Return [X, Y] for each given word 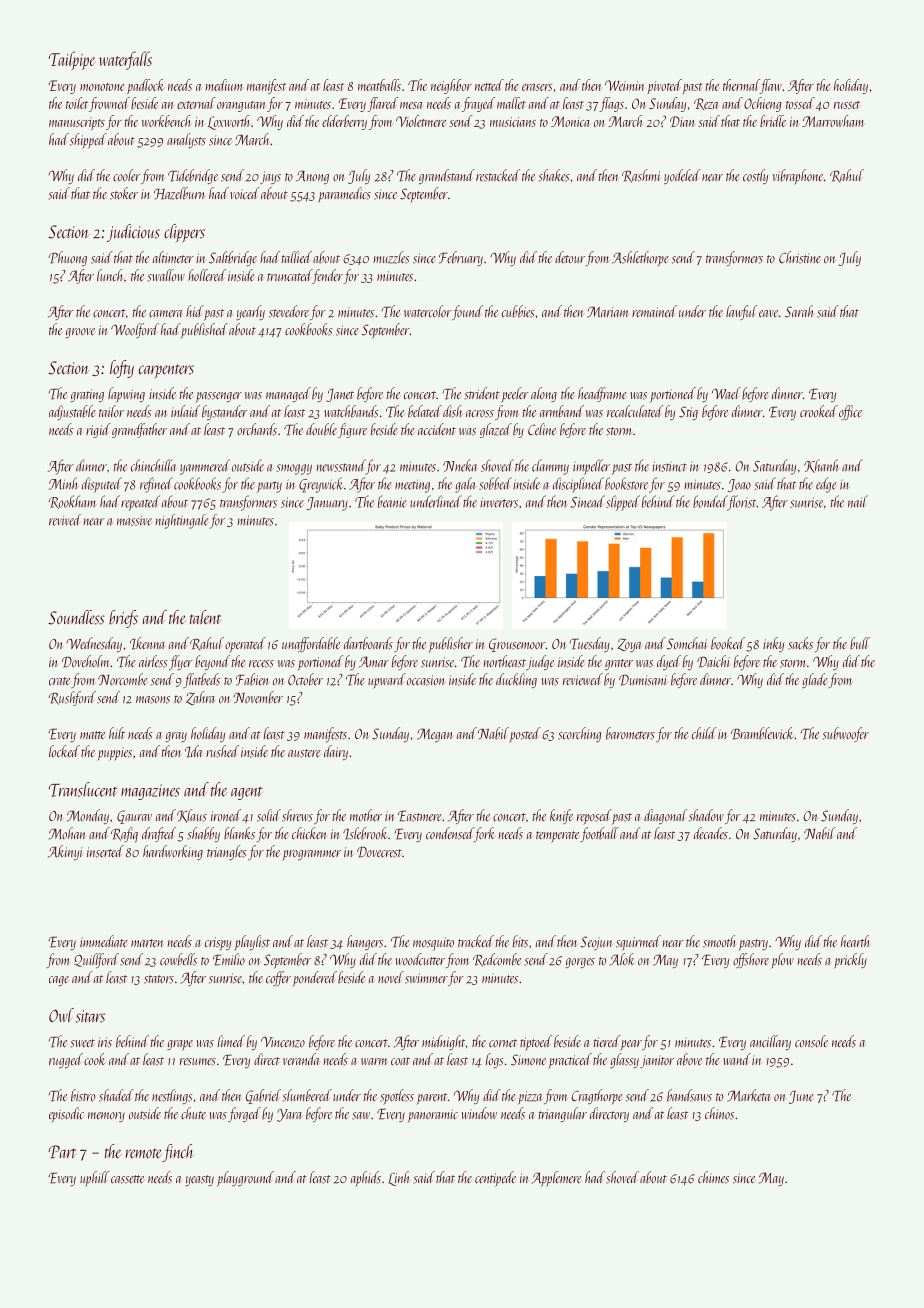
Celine [542, 429]
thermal [741, 86]
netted [489, 85]
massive [134, 521]
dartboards [368, 643]
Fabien [252, 679]
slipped [623, 503]
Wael [726, 393]
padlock [145, 86]
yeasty [199, 1180]
